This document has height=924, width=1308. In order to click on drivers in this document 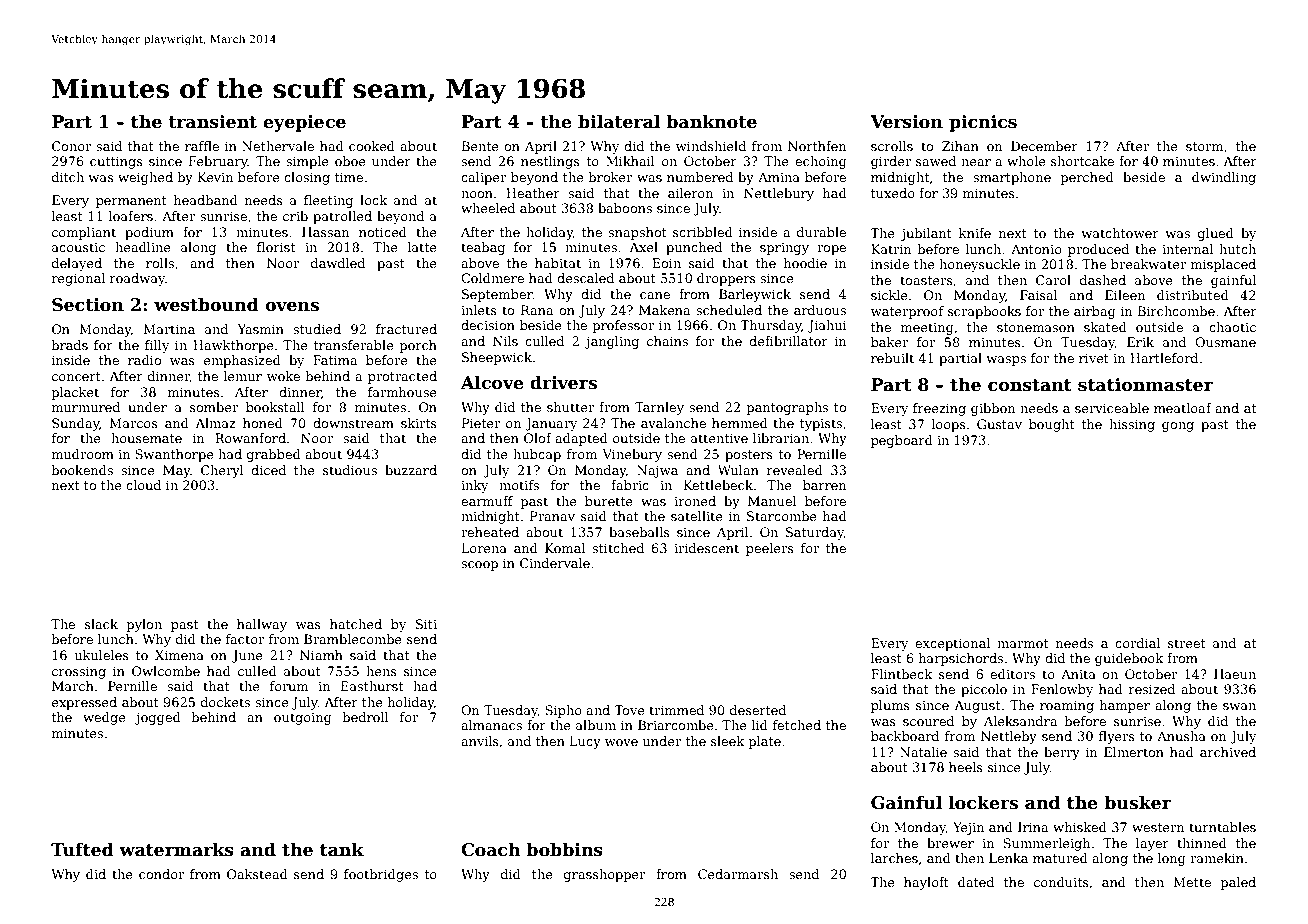, I will do `click(563, 382)`.
